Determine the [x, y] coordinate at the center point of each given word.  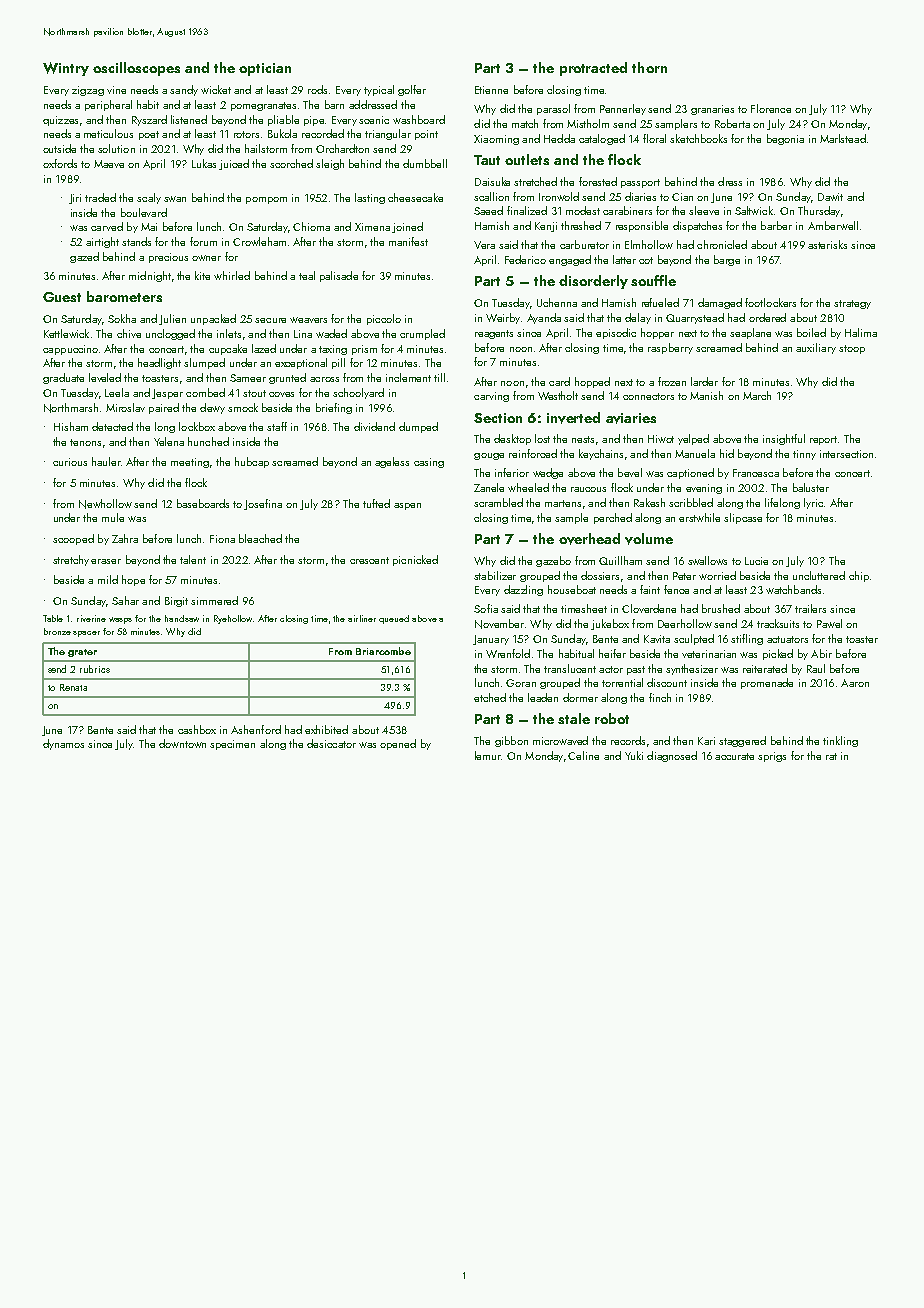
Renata [73, 687]
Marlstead [843, 138]
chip [859, 576]
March [757, 395]
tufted [376, 503]
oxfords [60, 163]
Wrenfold [508, 653]
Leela [117, 392]
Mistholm [588, 123]
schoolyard [358, 393]
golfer [412, 90]
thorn [649, 67]
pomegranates [263, 106]
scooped [73, 539]
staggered [742, 741]
